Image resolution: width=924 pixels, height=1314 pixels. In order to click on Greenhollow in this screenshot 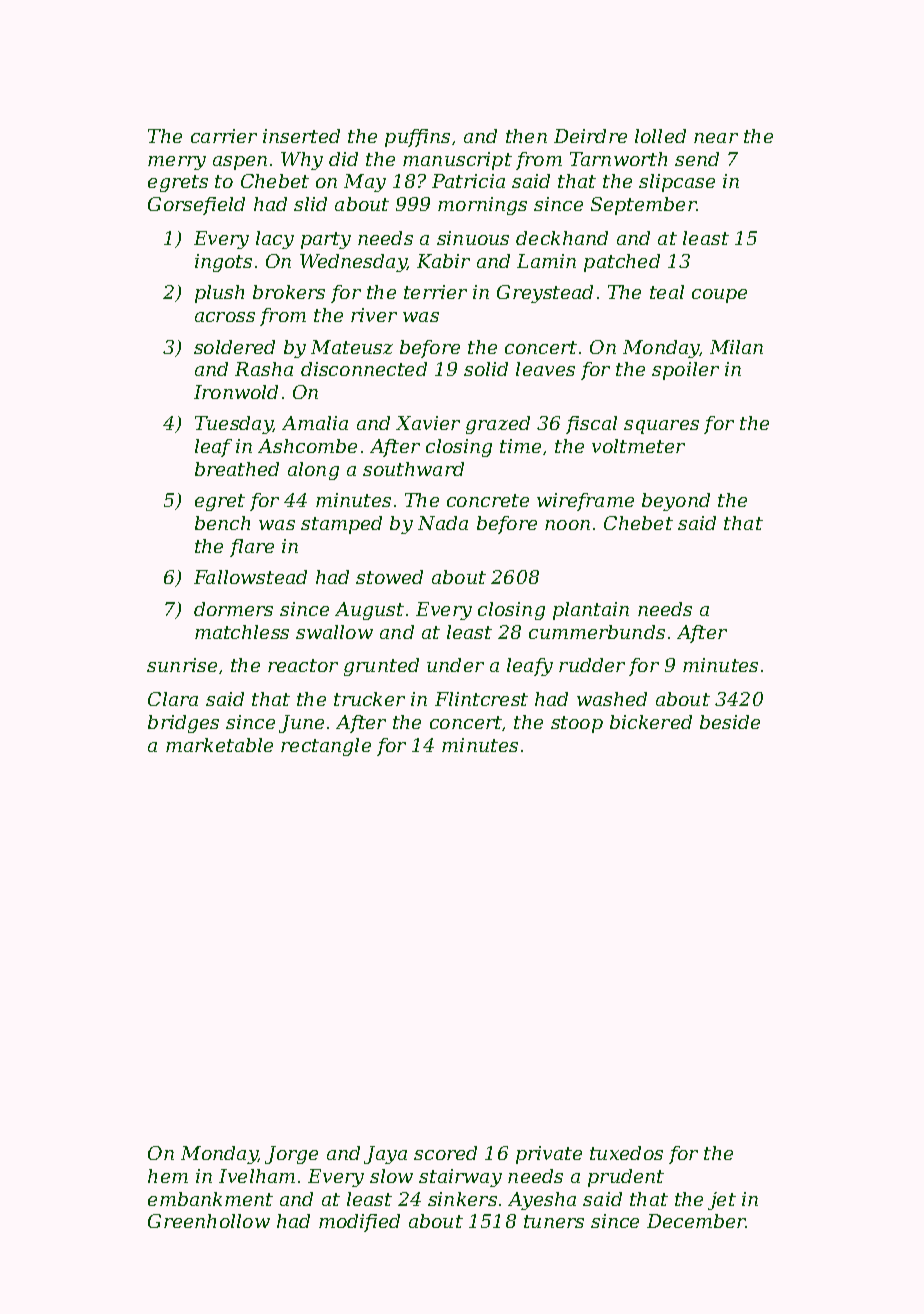, I will do `click(209, 1221)`.
